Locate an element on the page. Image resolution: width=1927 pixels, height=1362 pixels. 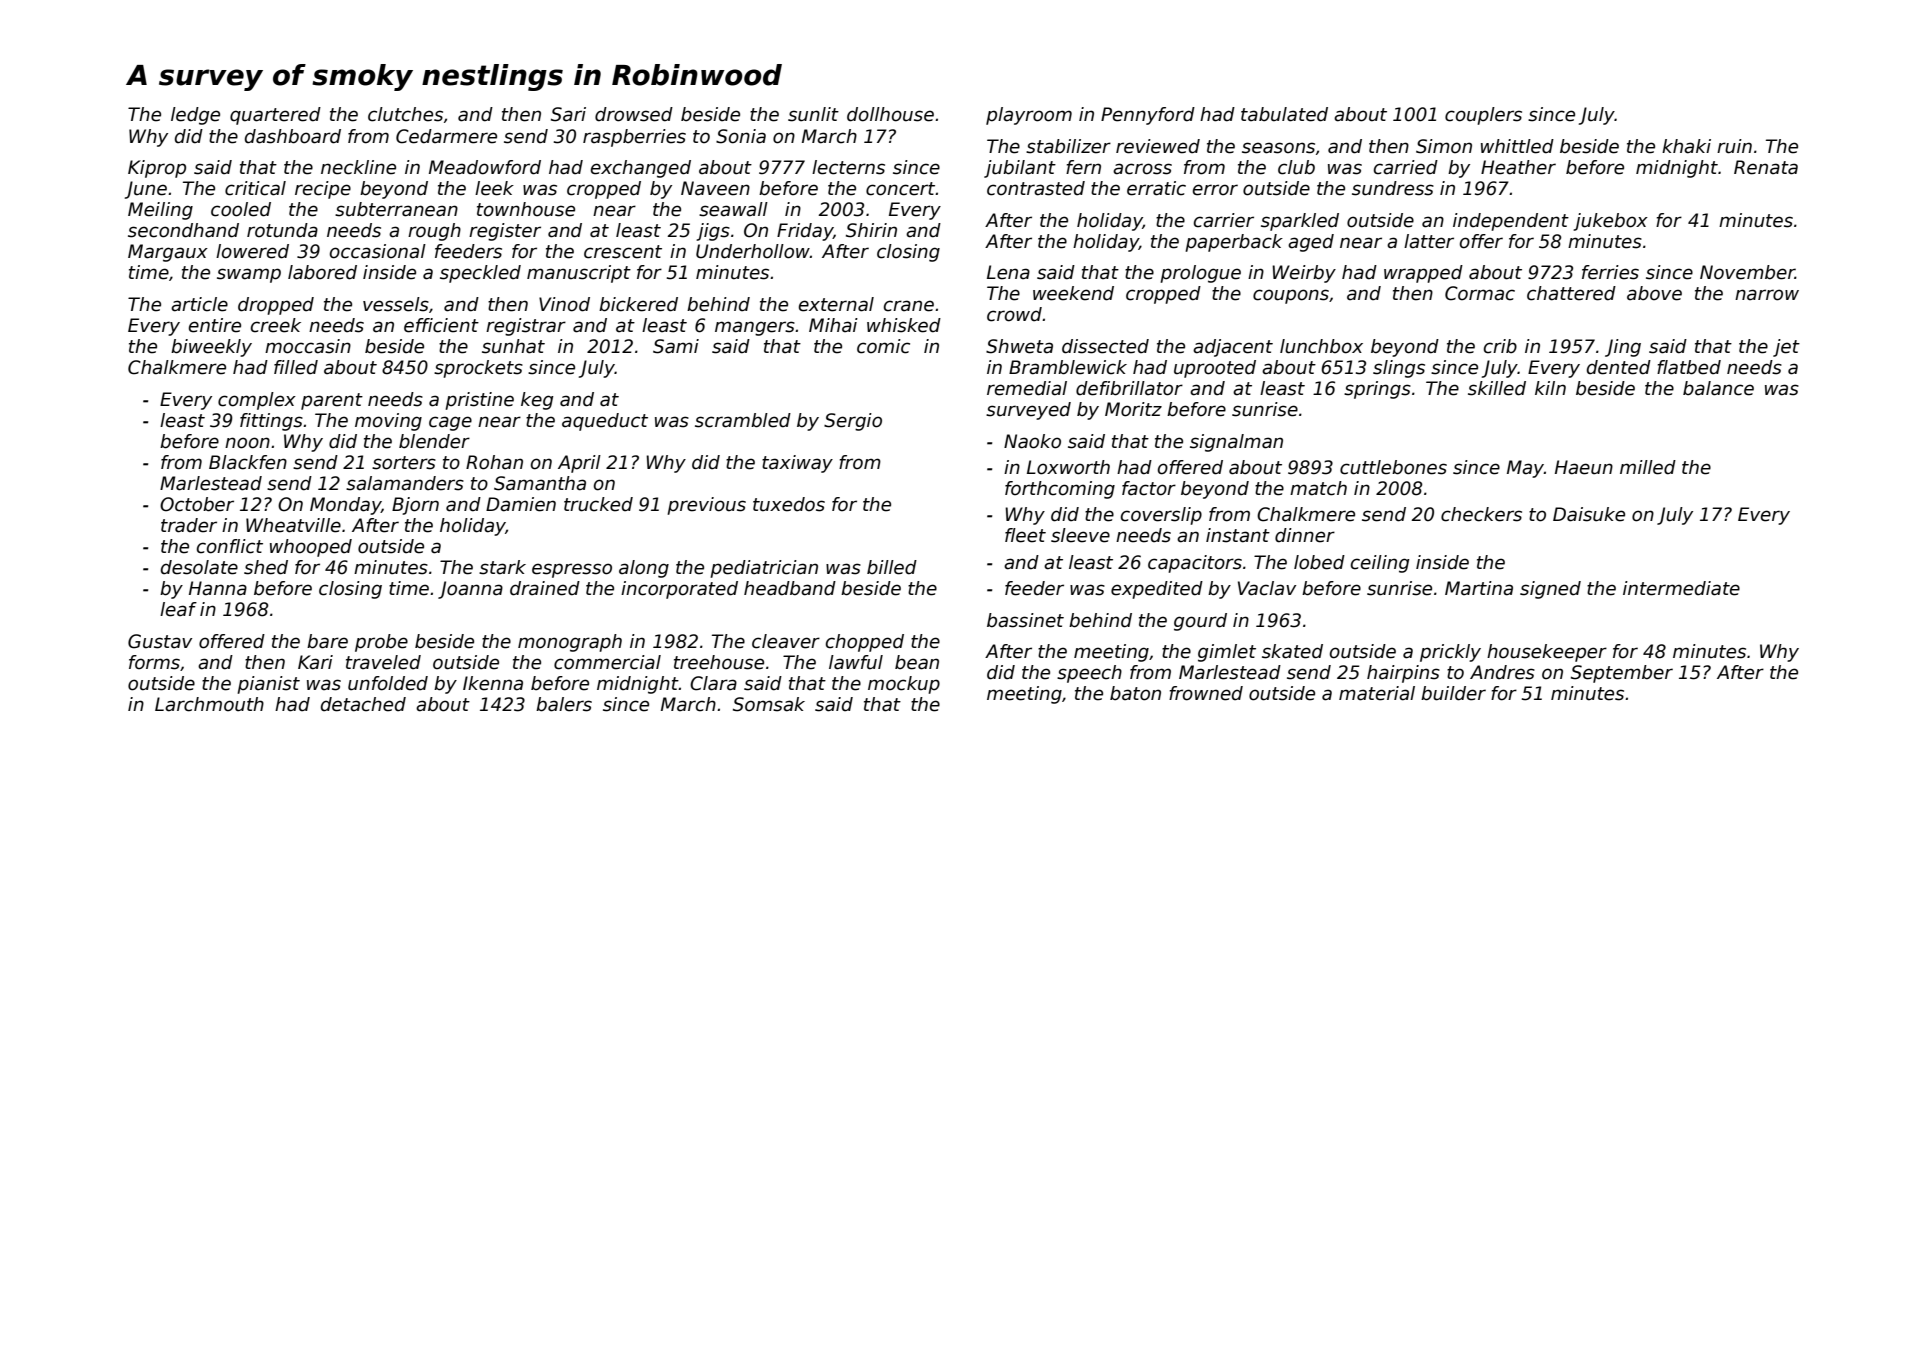
article is located at coordinates (199, 304).
